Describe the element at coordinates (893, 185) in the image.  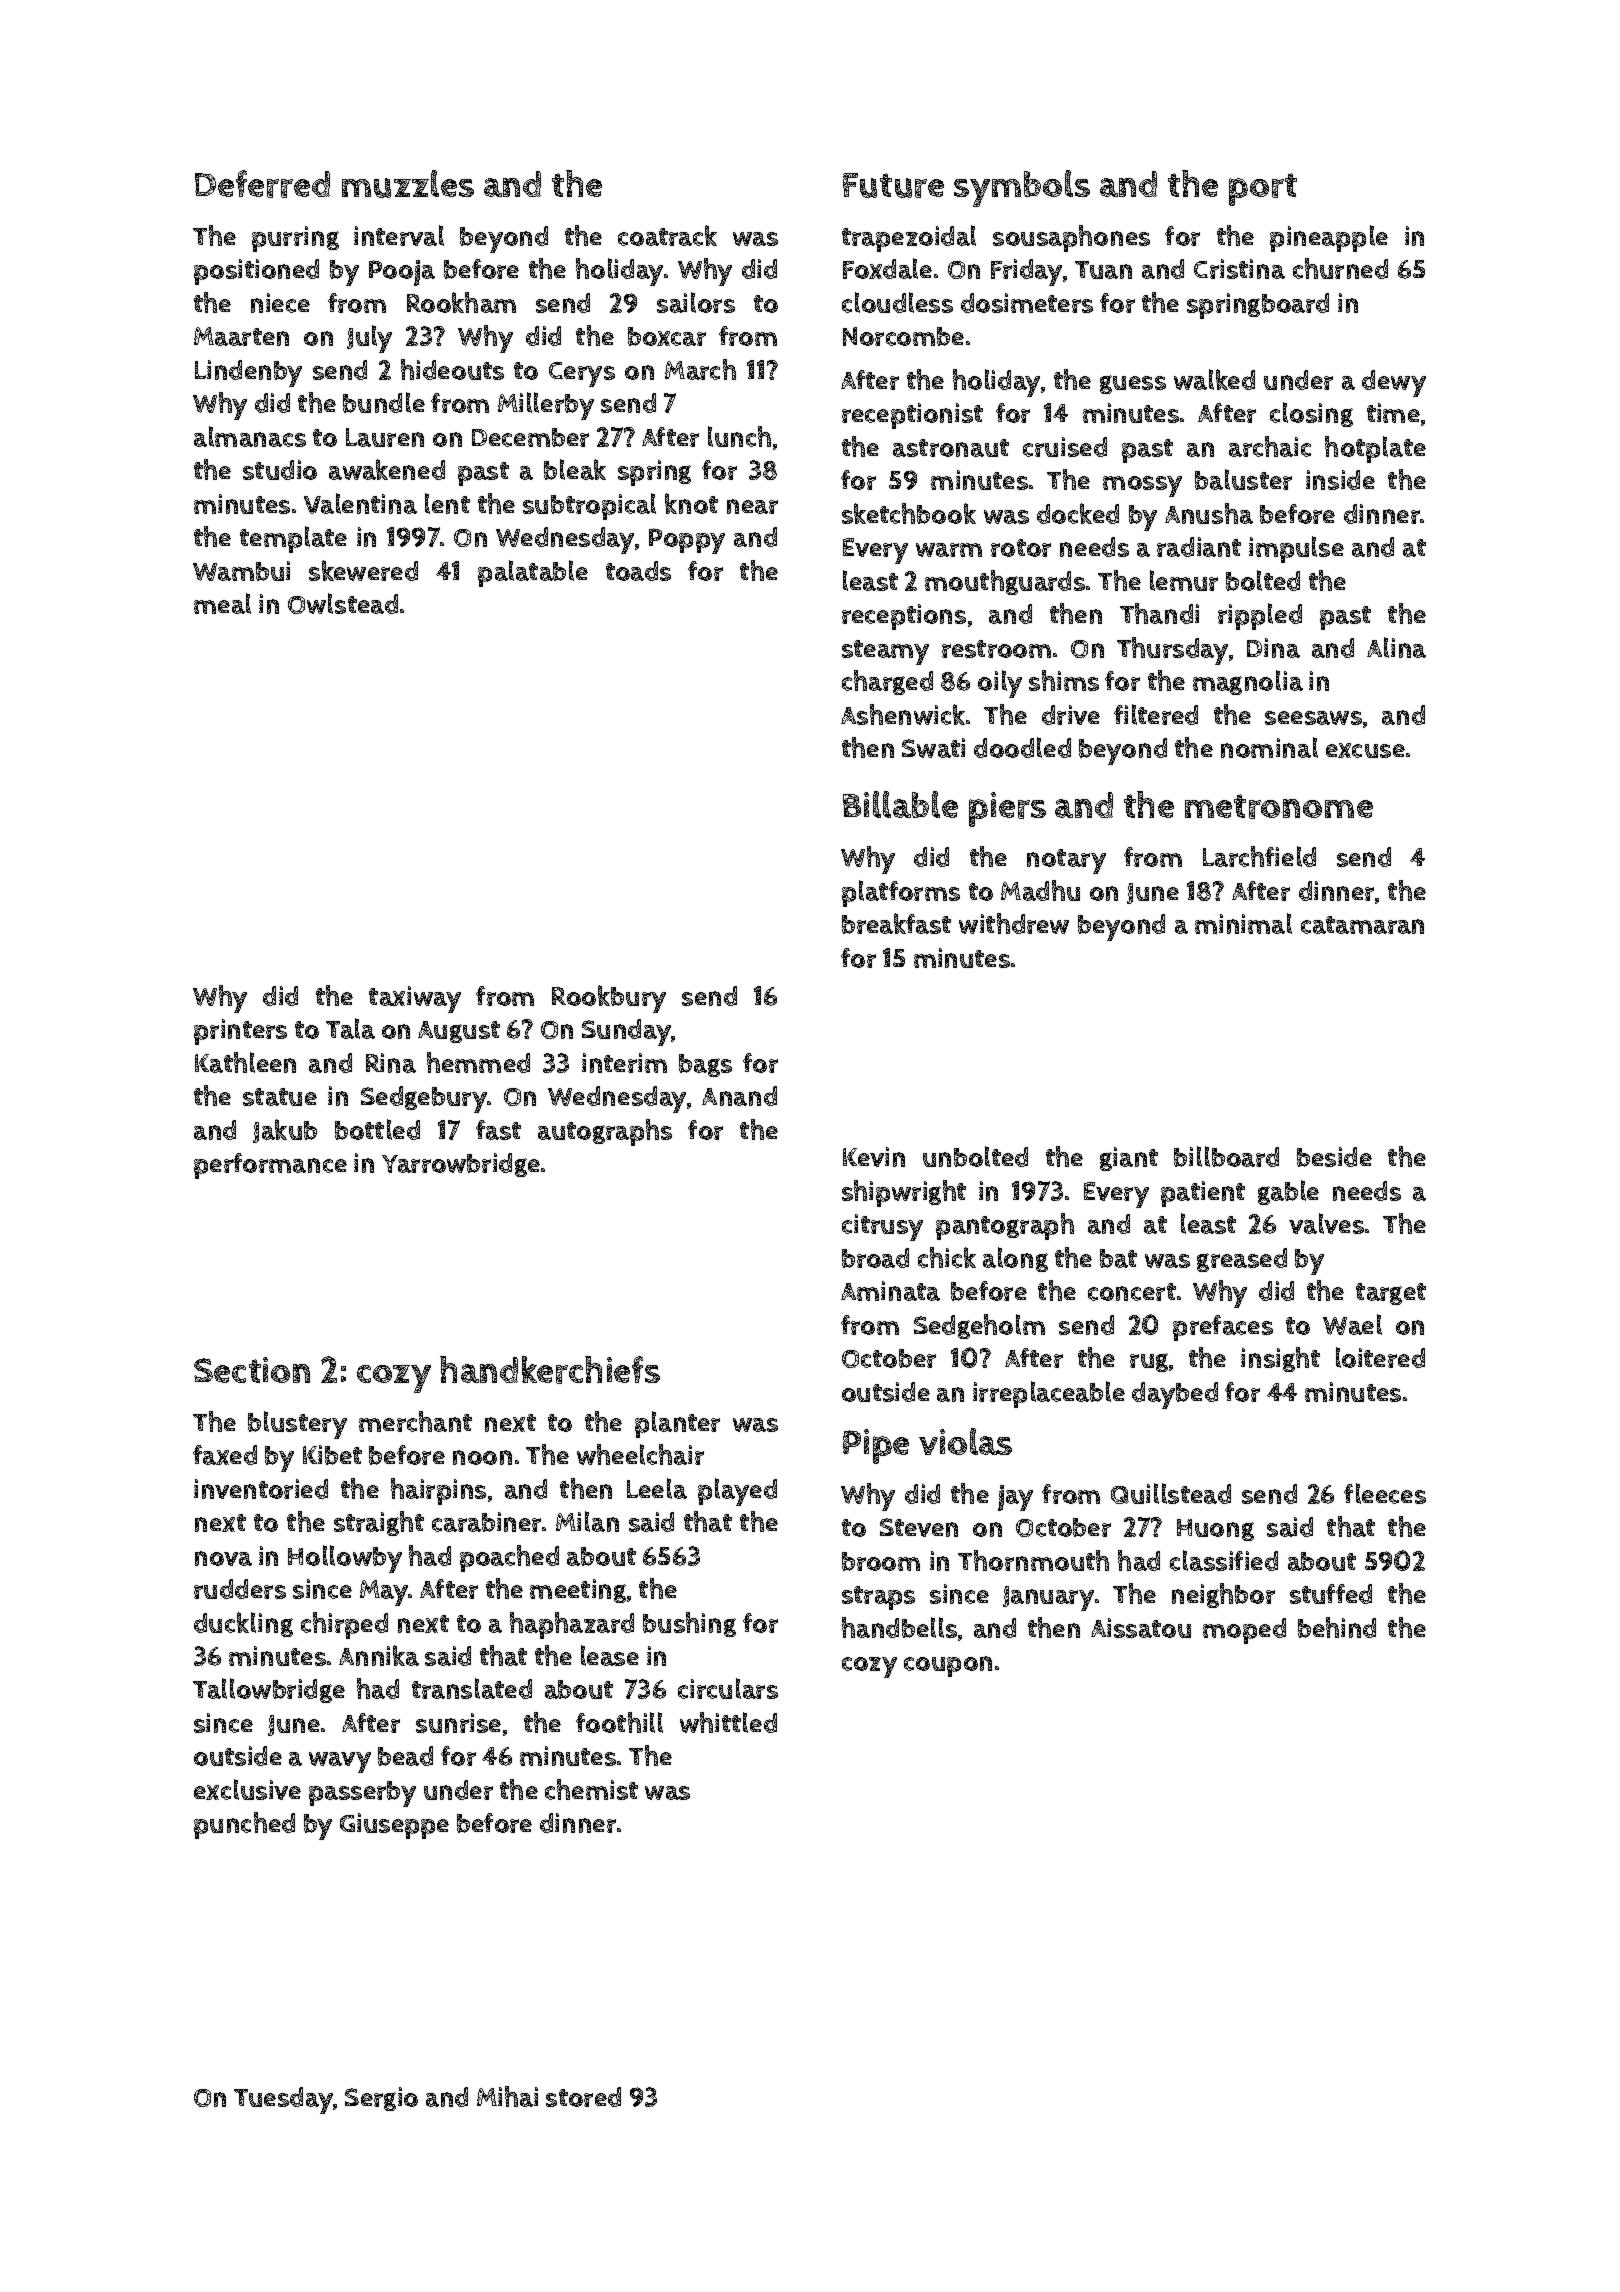
I see `Future` at that location.
